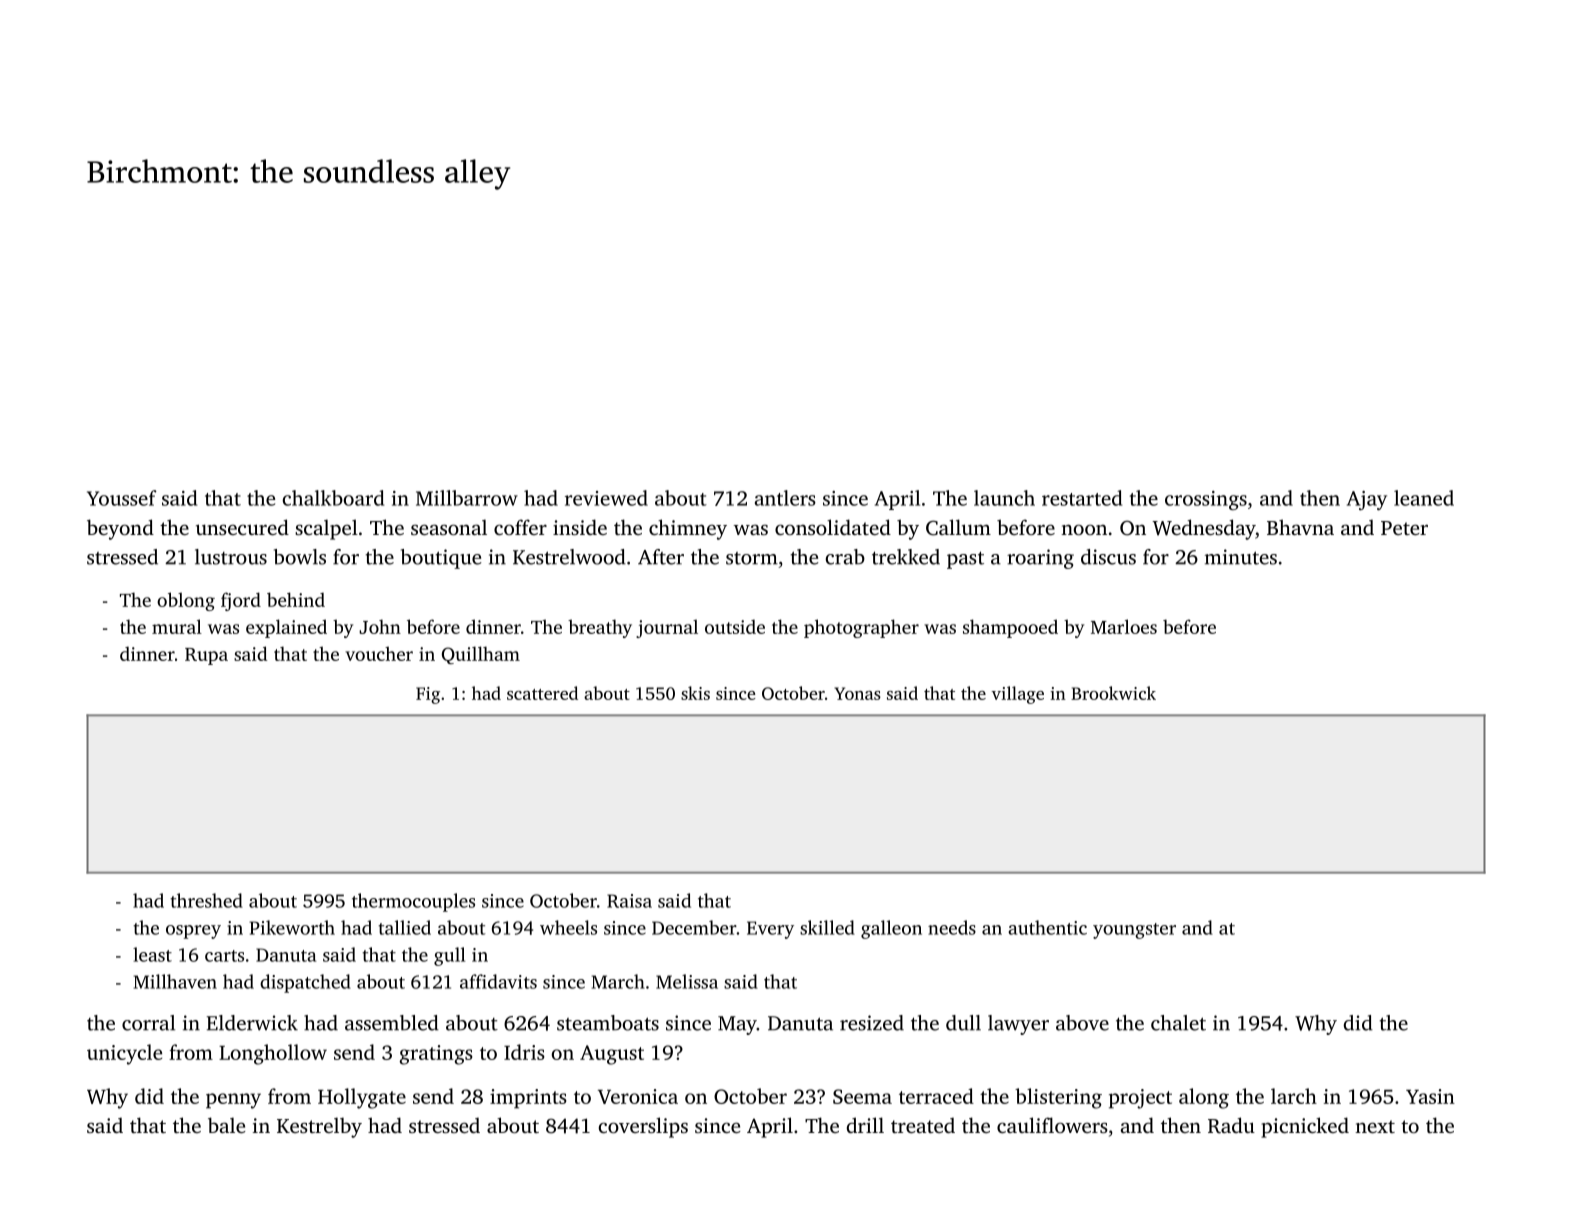 This image has height=1214, width=1572. Describe the element at coordinates (122, 498) in the image. I see `Youssef` at that location.
